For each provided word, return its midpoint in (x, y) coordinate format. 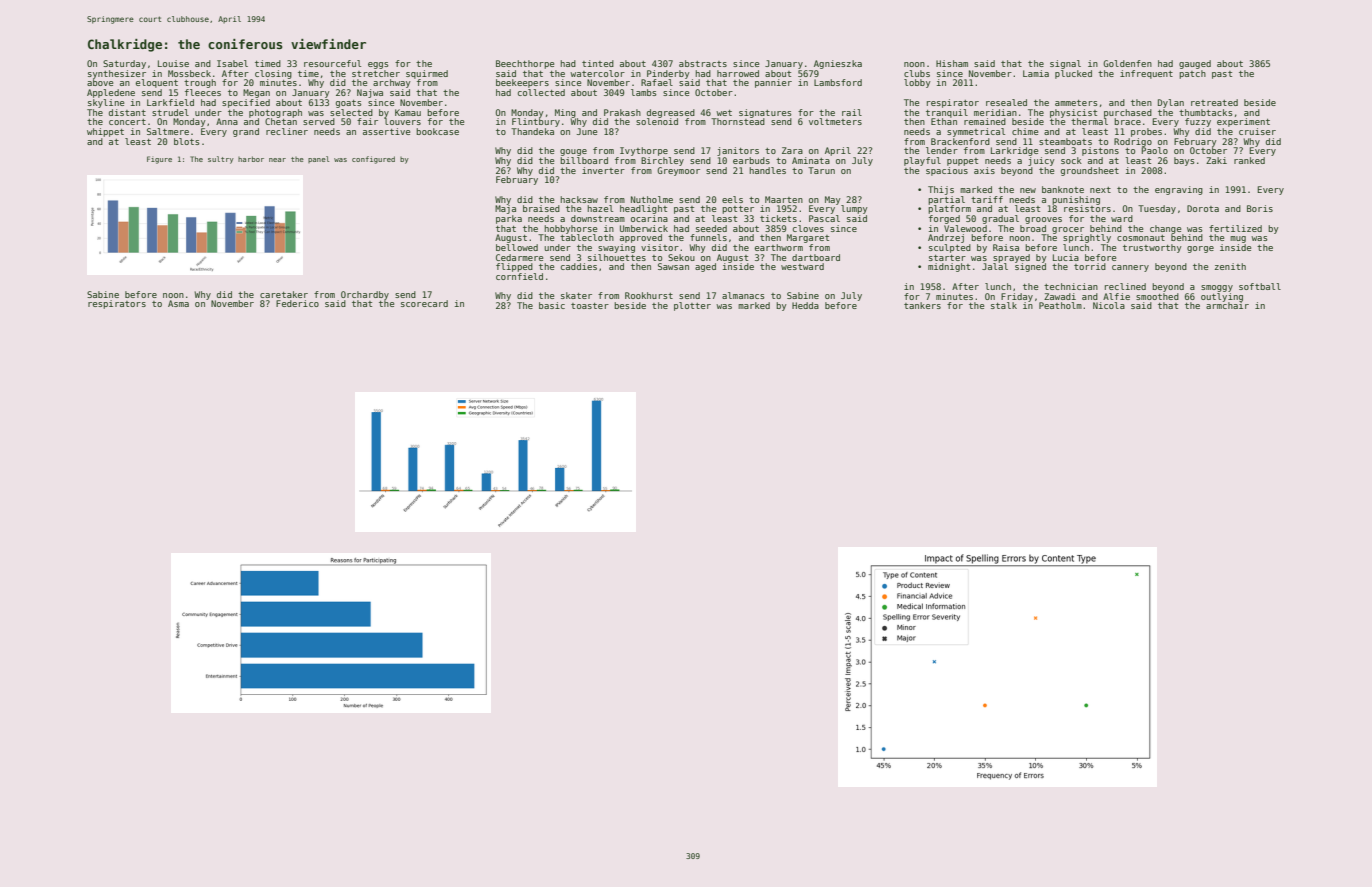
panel (318, 159)
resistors (1087, 208)
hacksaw (579, 199)
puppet (962, 162)
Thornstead (738, 121)
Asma (178, 303)
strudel (170, 112)
